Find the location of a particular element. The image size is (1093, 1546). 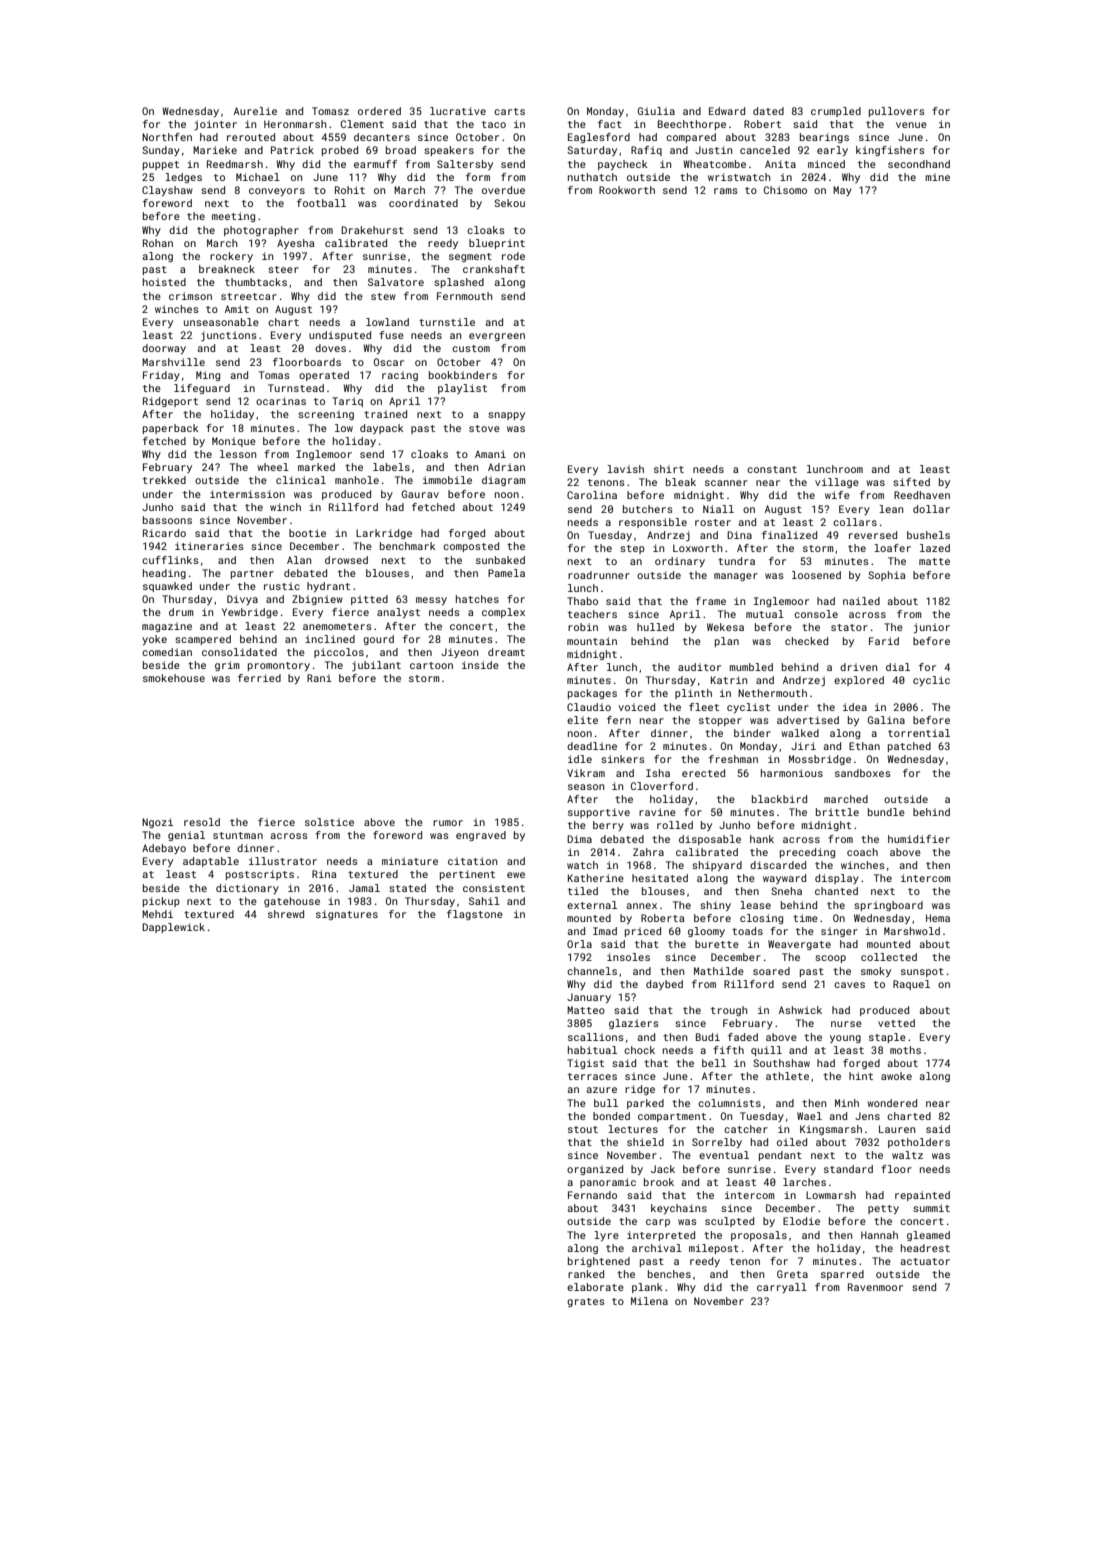

azure is located at coordinates (601, 1090).
